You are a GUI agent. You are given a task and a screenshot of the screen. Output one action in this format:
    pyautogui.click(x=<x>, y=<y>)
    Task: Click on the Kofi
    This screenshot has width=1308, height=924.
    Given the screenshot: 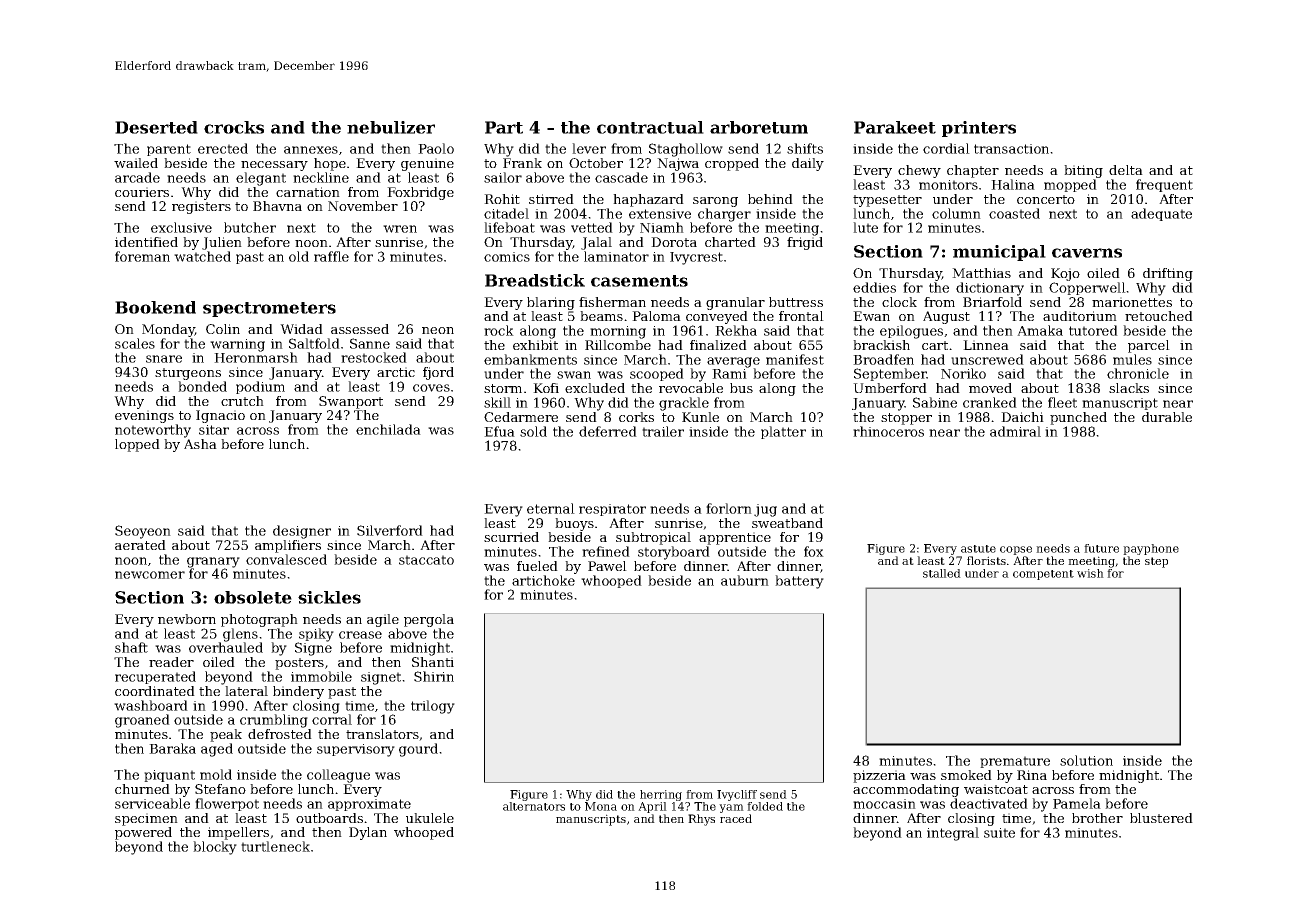 What is the action you would take?
    pyautogui.click(x=546, y=388)
